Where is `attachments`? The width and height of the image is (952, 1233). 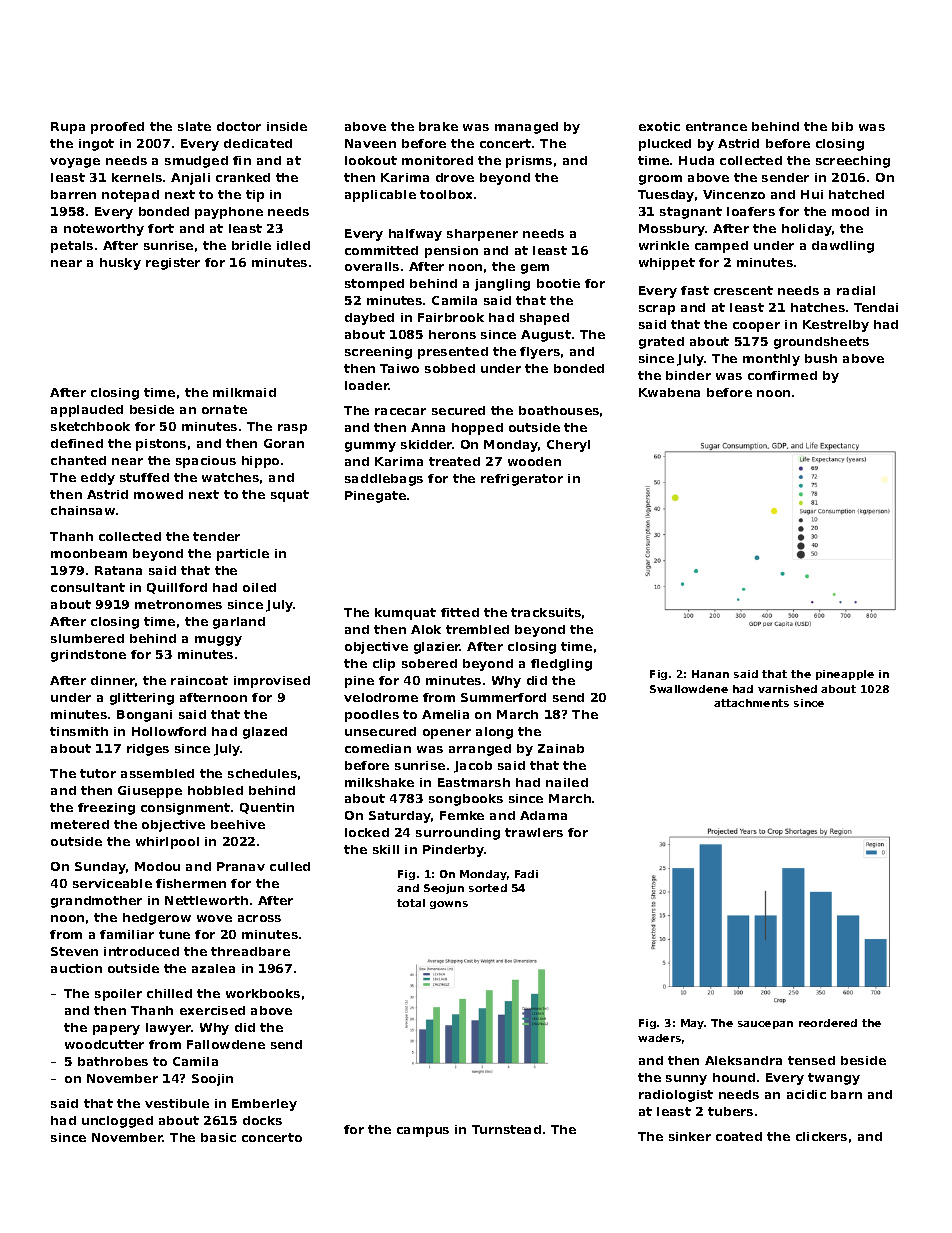 attachments is located at coordinates (751, 703).
